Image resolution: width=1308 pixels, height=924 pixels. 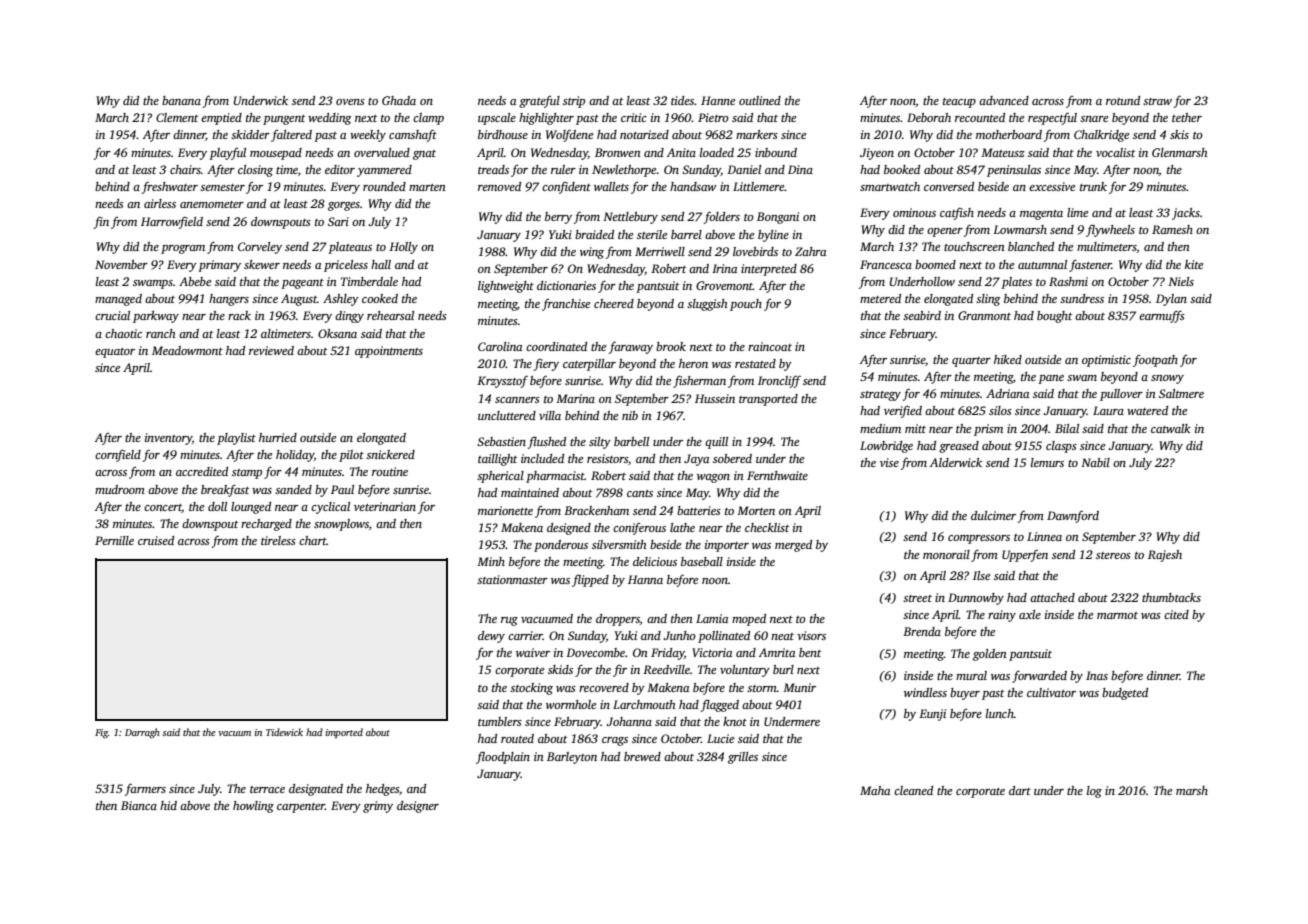 I want to click on teacup, so click(x=959, y=103).
